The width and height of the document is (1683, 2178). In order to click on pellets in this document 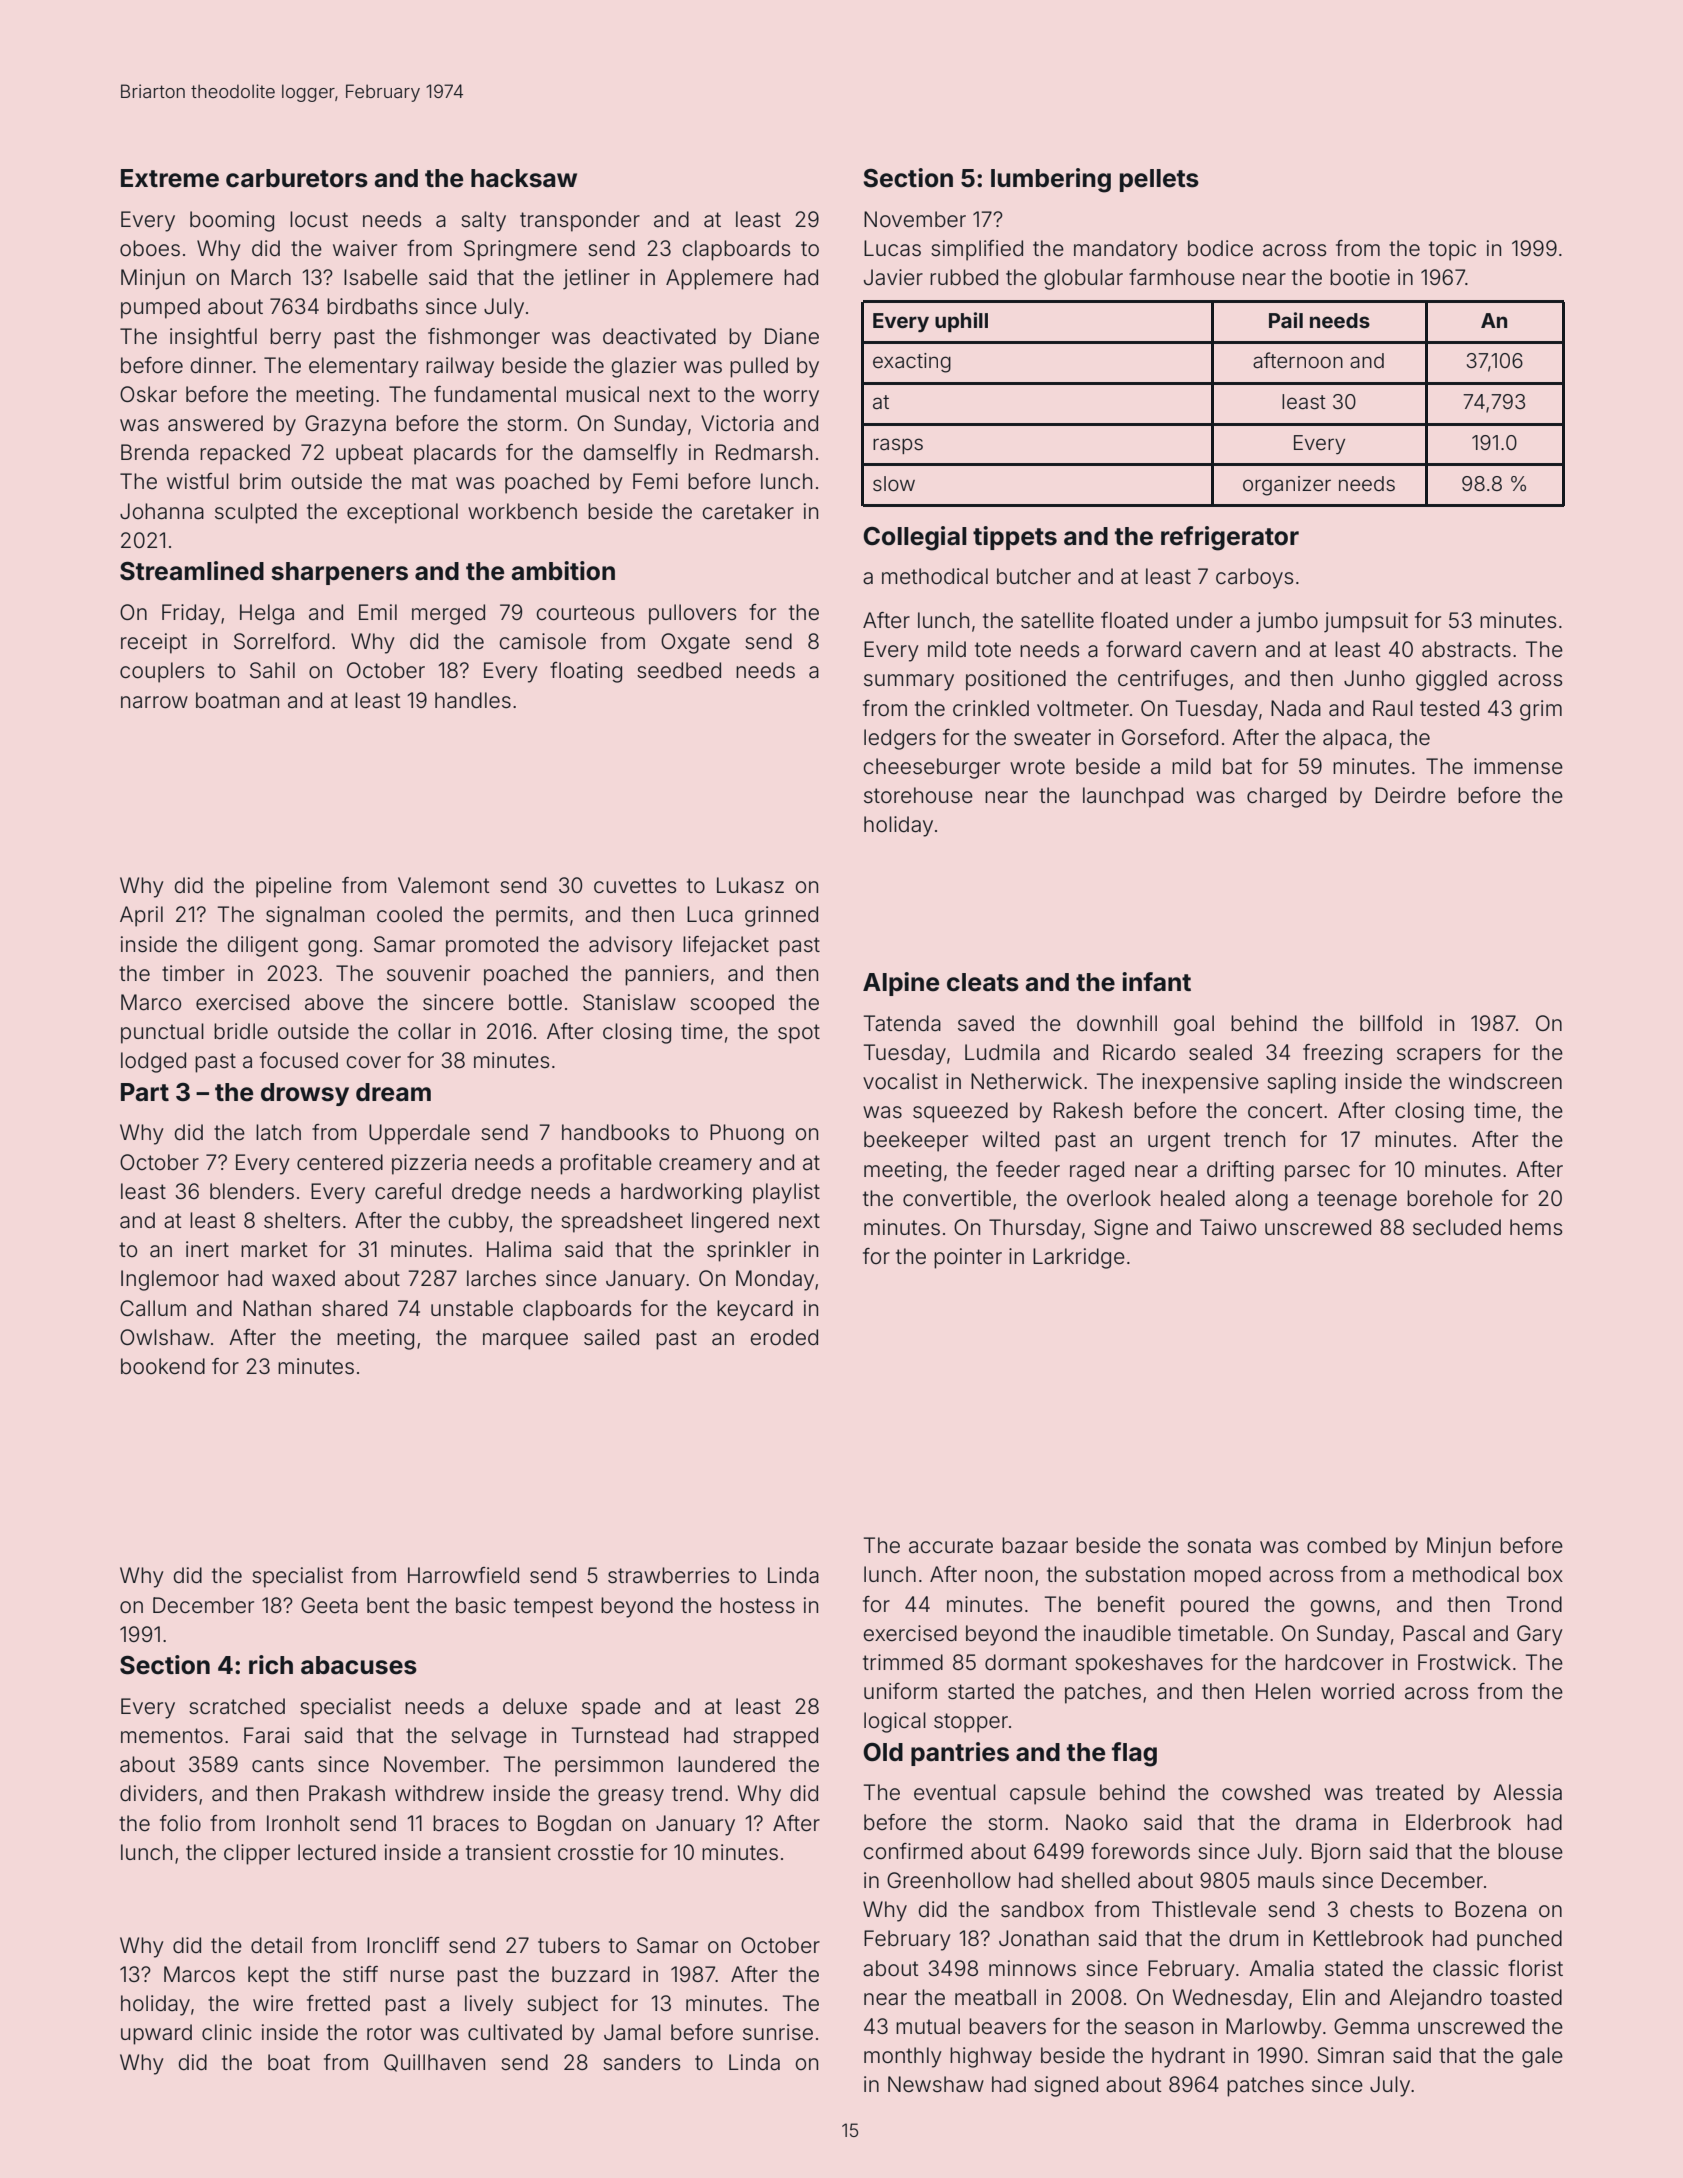, I will do `click(1159, 180)`.
